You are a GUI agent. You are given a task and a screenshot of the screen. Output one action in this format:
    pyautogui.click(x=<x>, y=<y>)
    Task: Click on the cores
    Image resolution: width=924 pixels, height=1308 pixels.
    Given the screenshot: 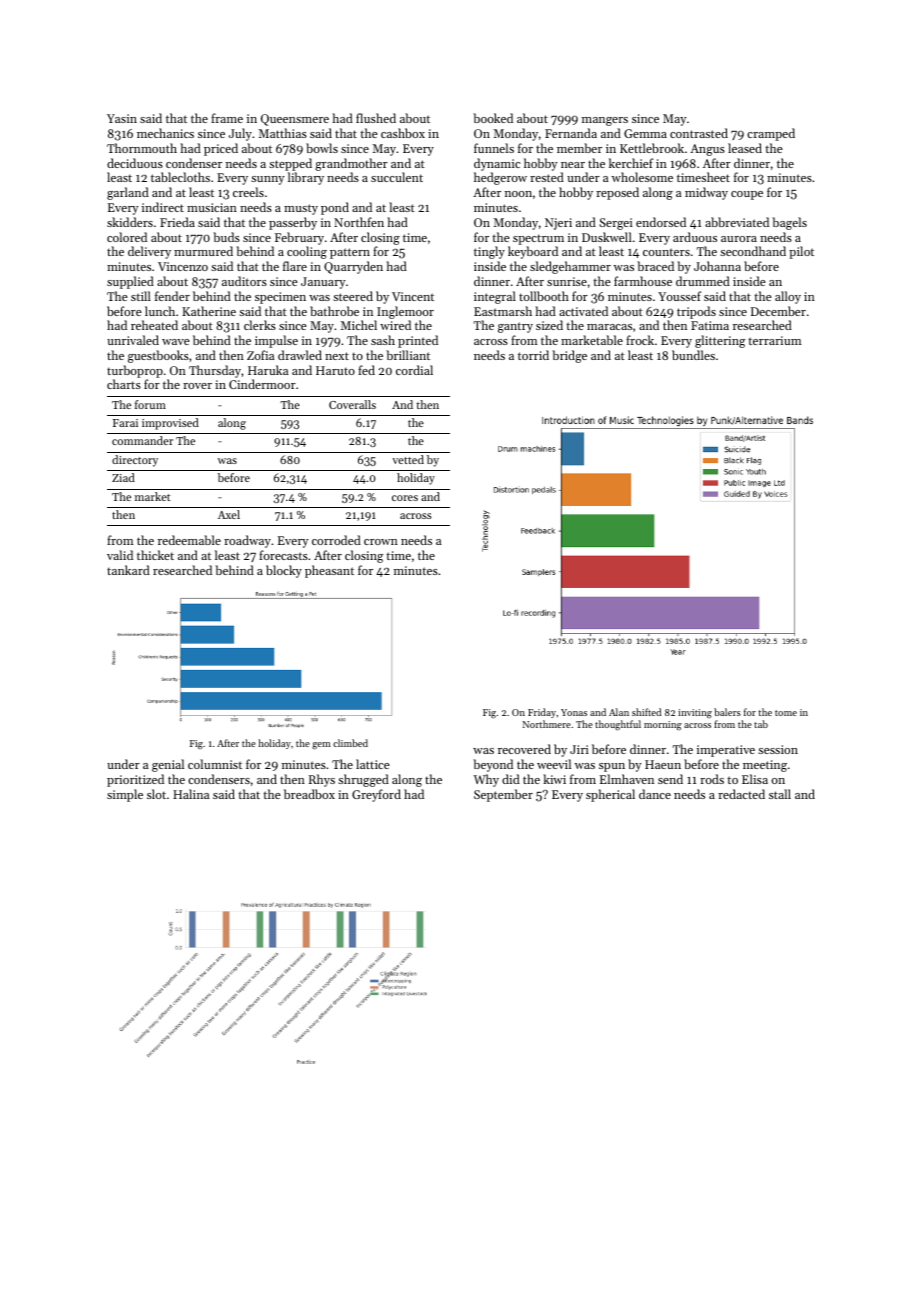 What is the action you would take?
    pyautogui.click(x=405, y=498)
